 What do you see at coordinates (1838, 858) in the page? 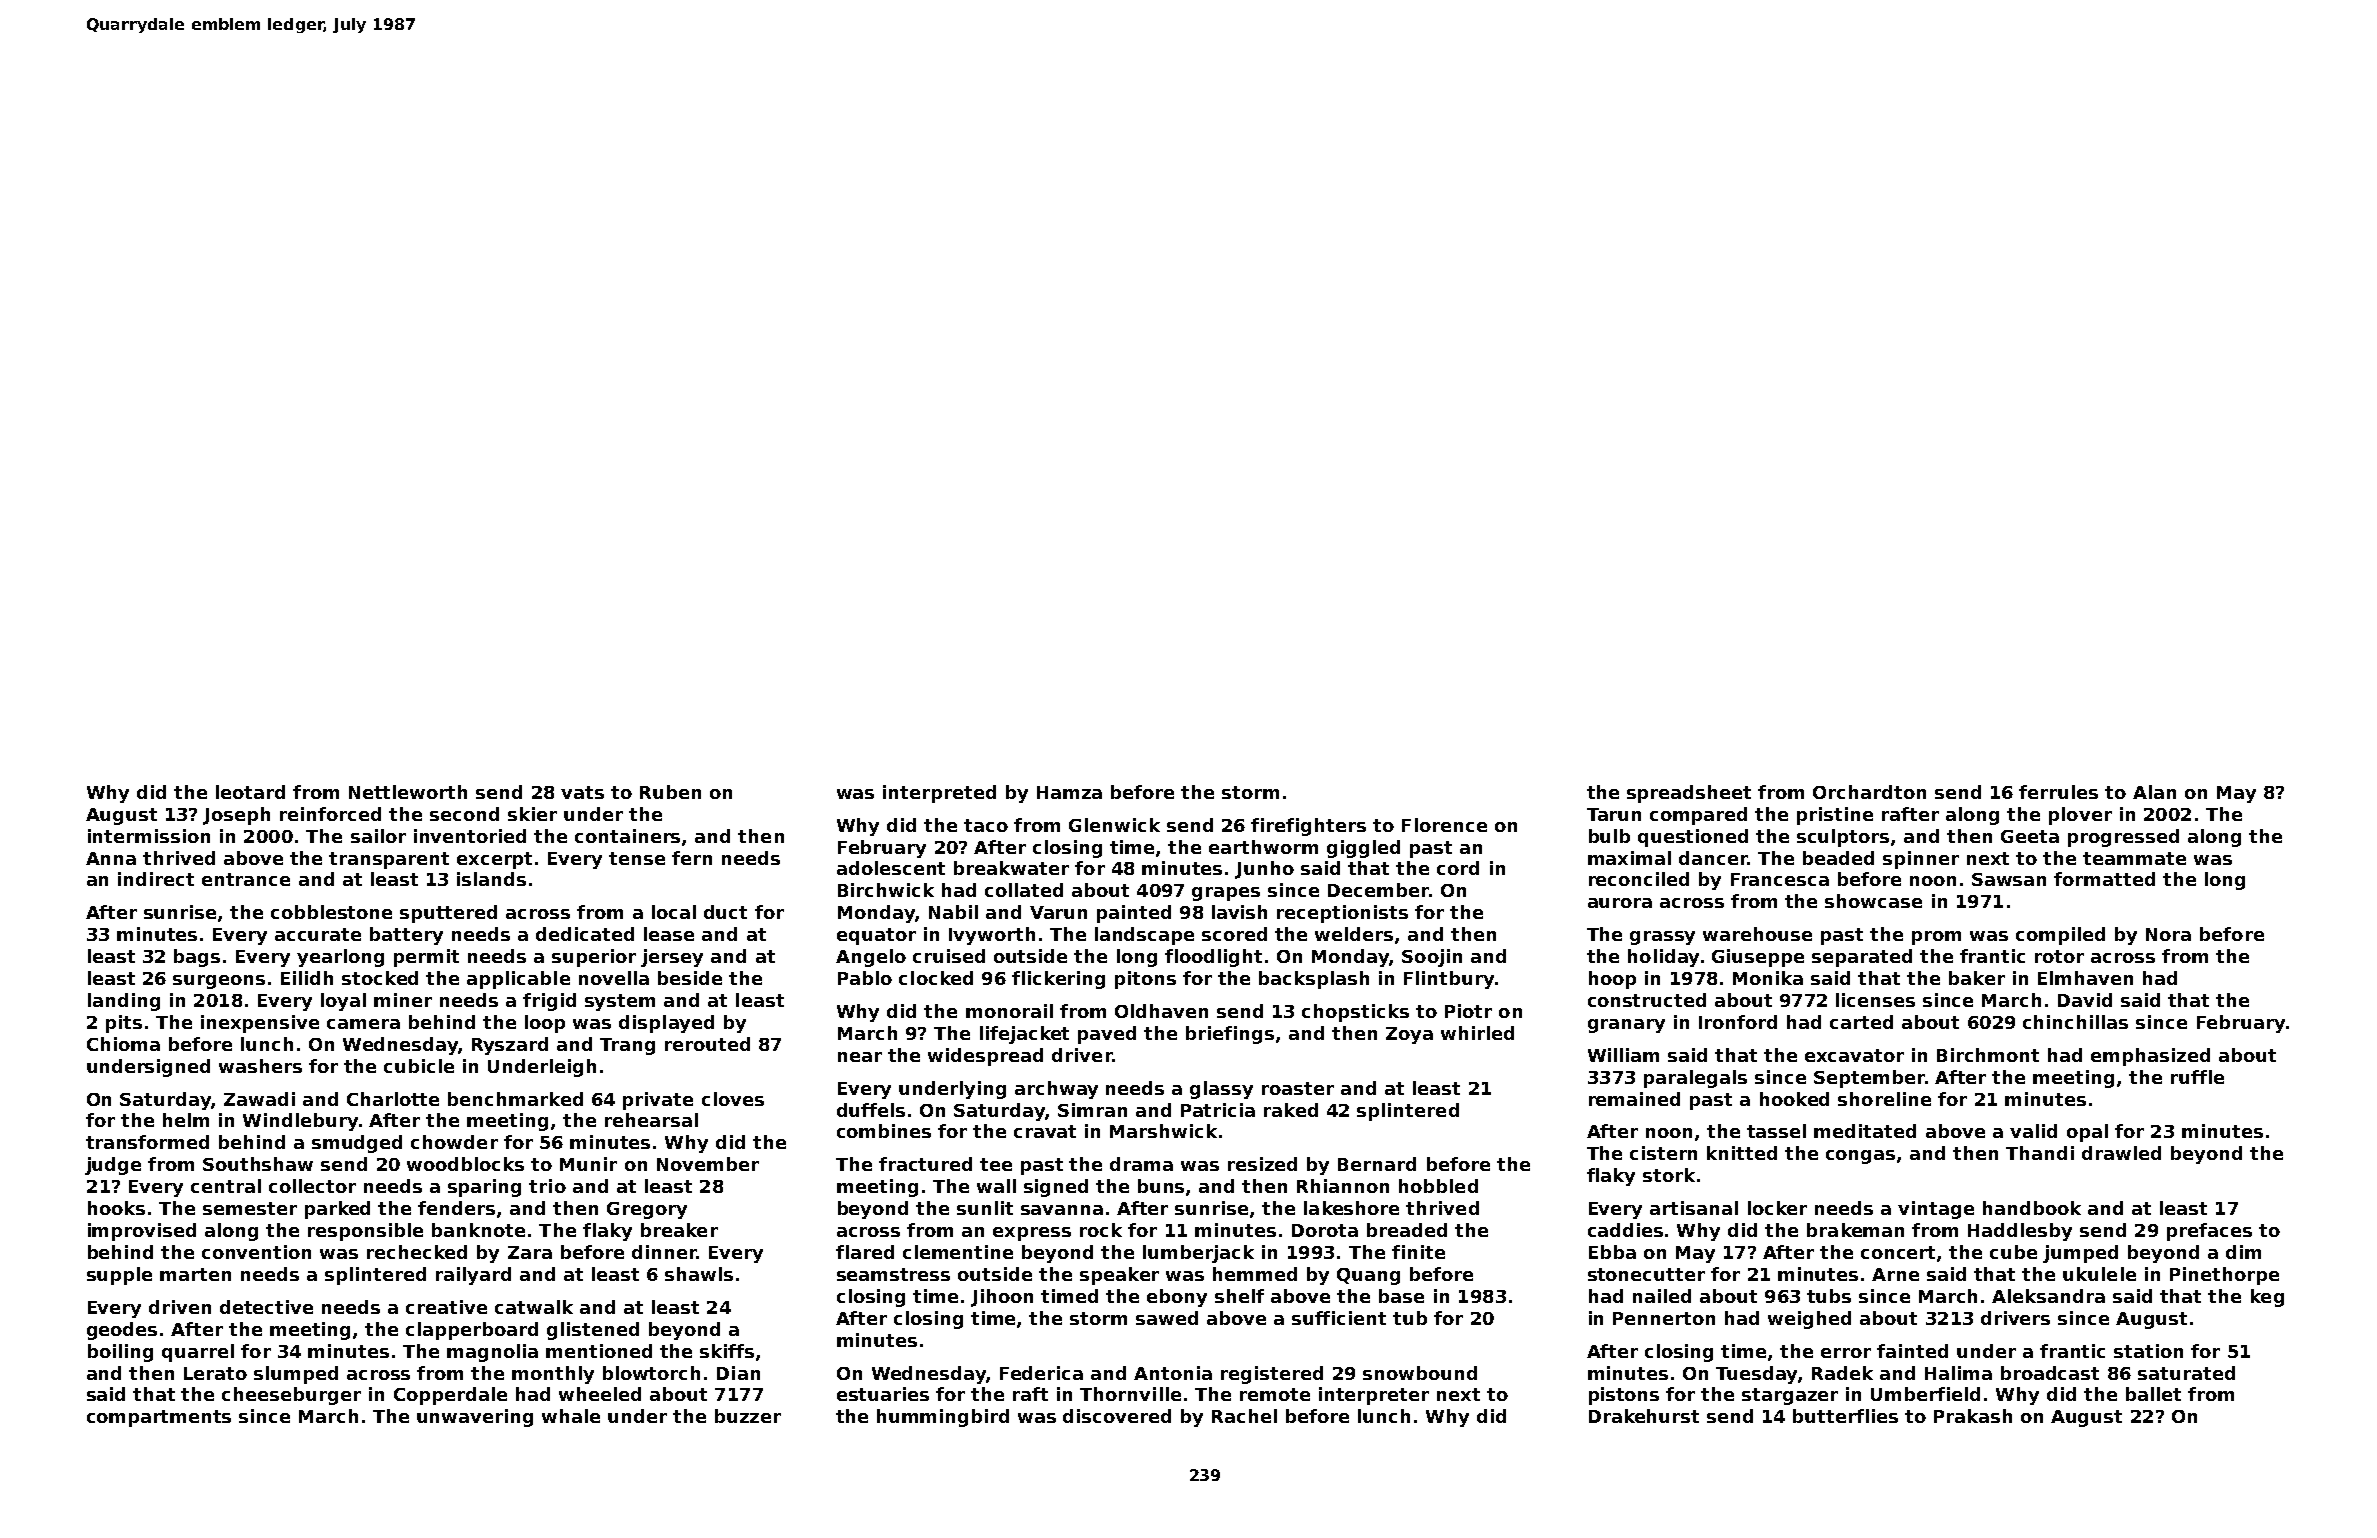
I see `beaded` at bounding box center [1838, 858].
